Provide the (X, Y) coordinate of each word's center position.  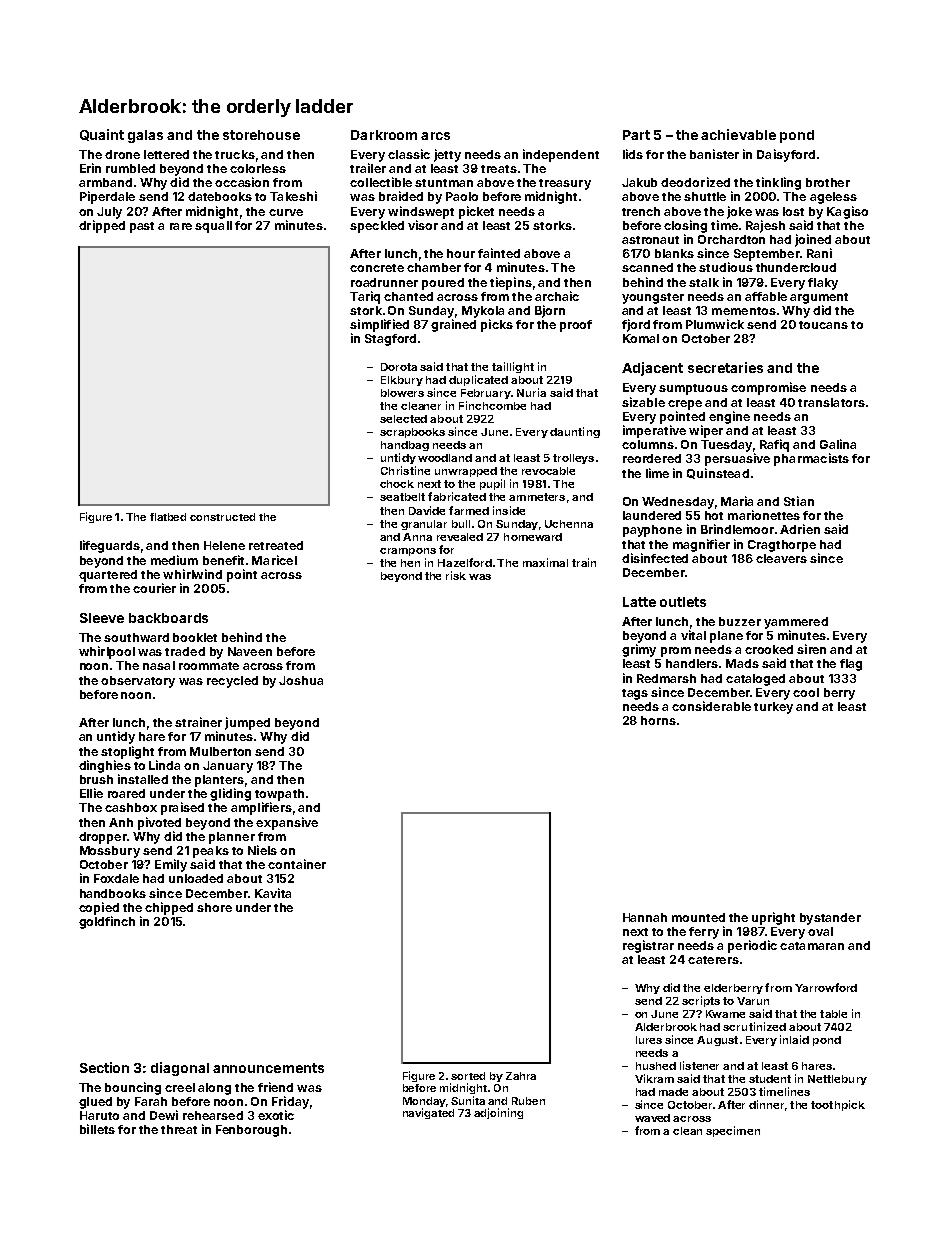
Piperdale (107, 197)
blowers (402, 393)
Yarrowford (826, 987)
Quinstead (718, 473)
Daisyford (786, 155)
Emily (171, 865)
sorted (468, 1076)
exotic (276, 1115)
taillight (513, 367)
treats (499, 169)
